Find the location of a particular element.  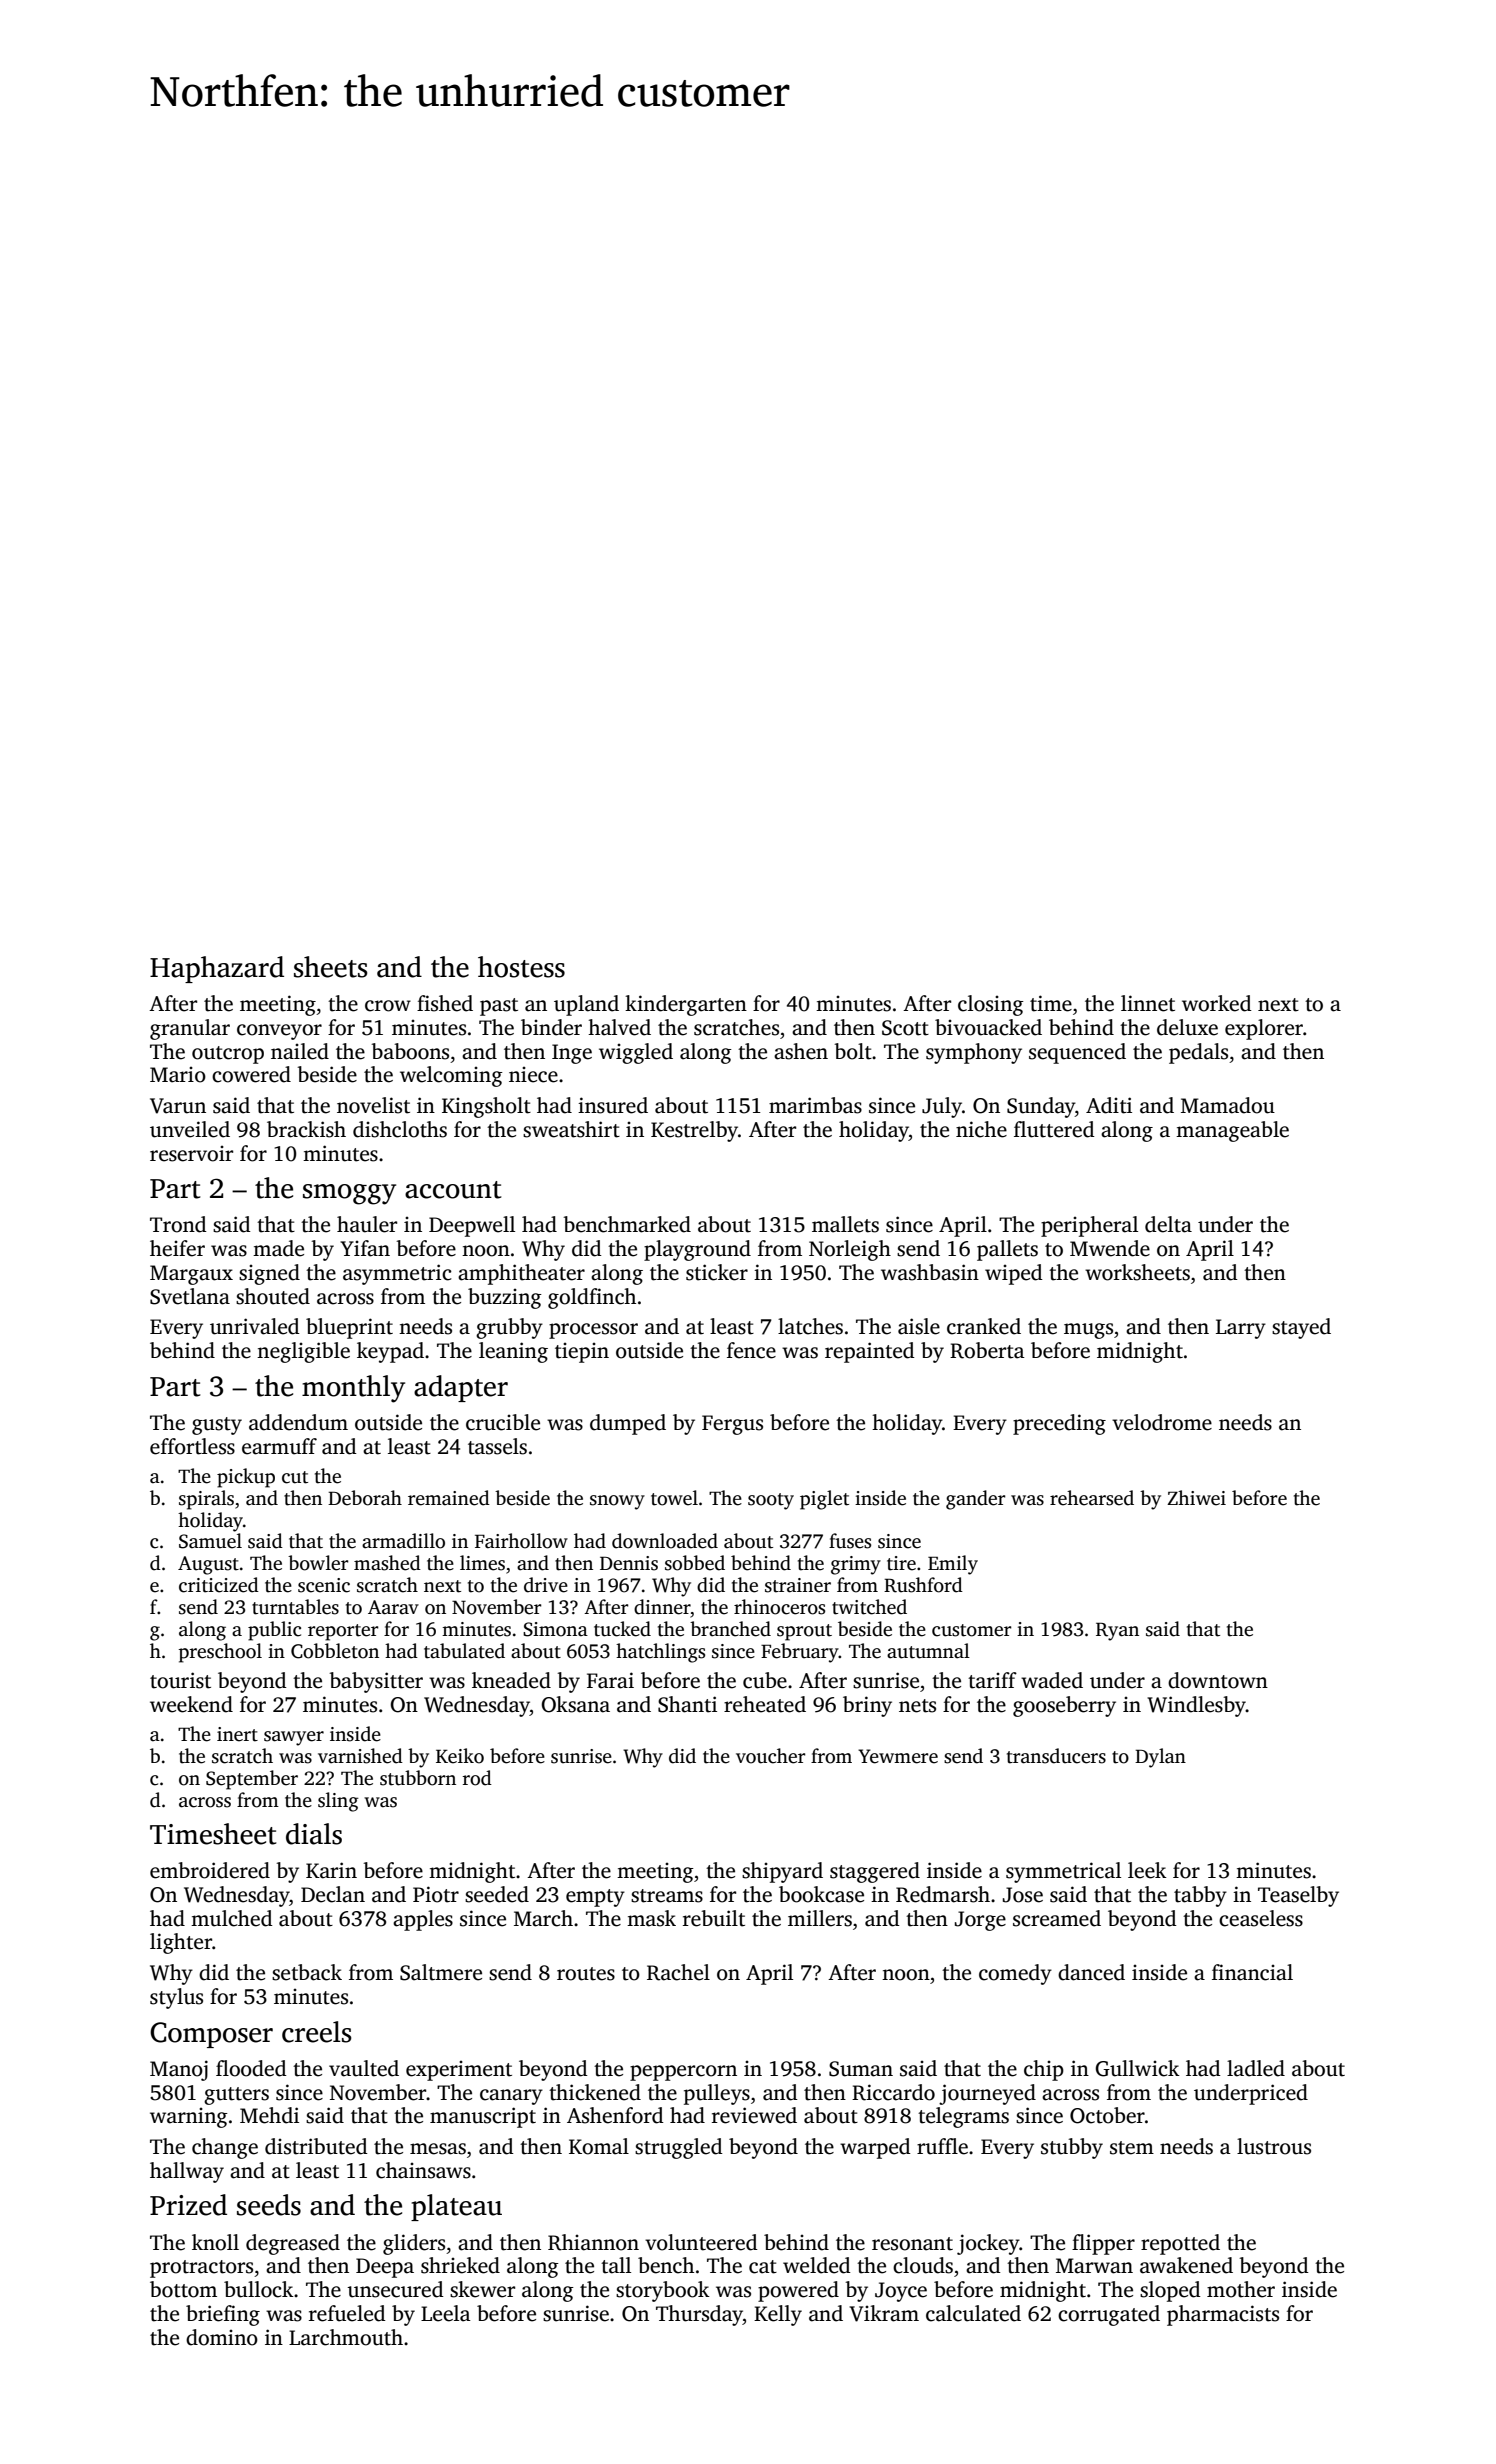

crow is located at coordinates (388, 1006).
